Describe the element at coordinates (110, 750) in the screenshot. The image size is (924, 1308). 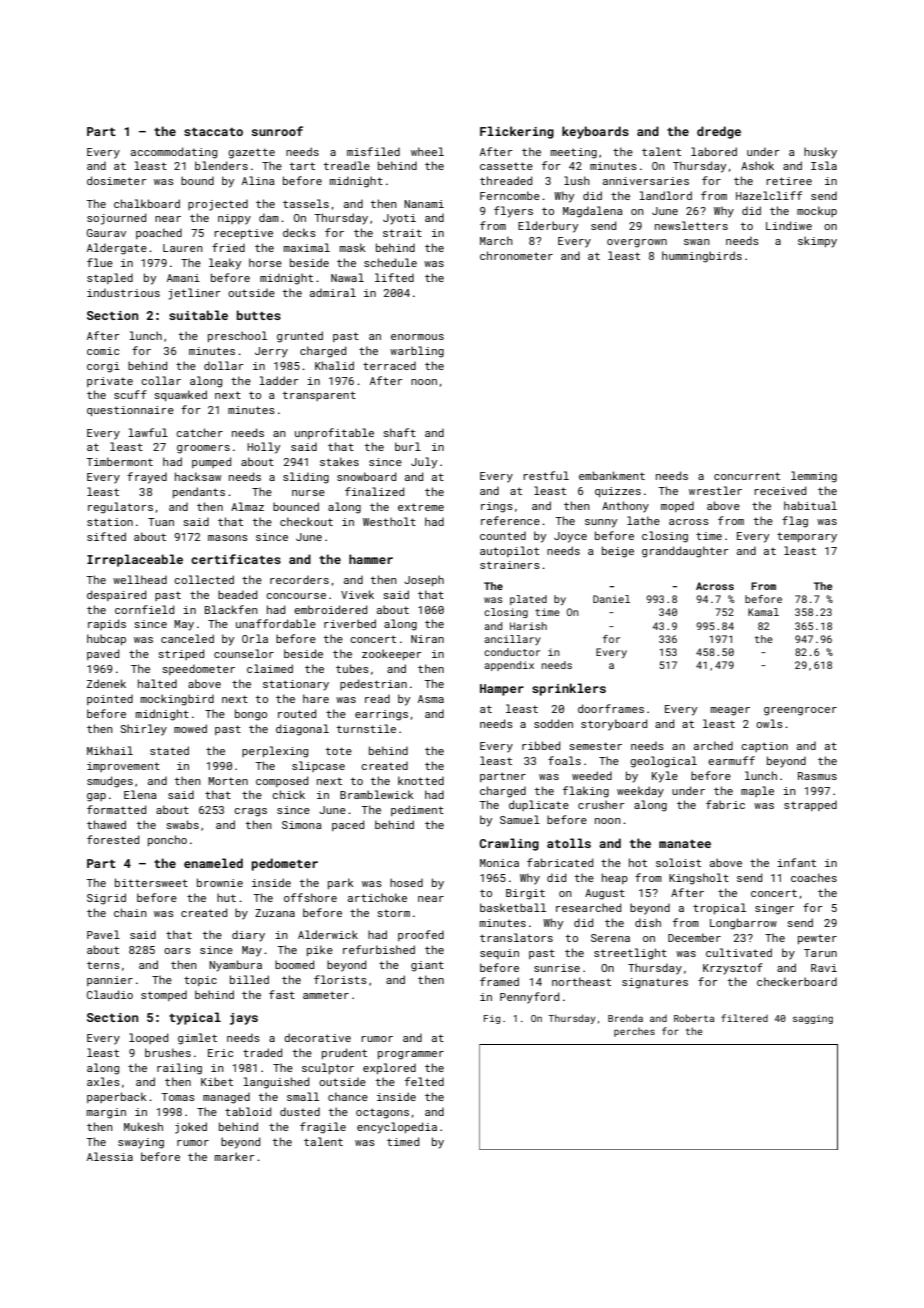
I see `Mikhail` at that location.
